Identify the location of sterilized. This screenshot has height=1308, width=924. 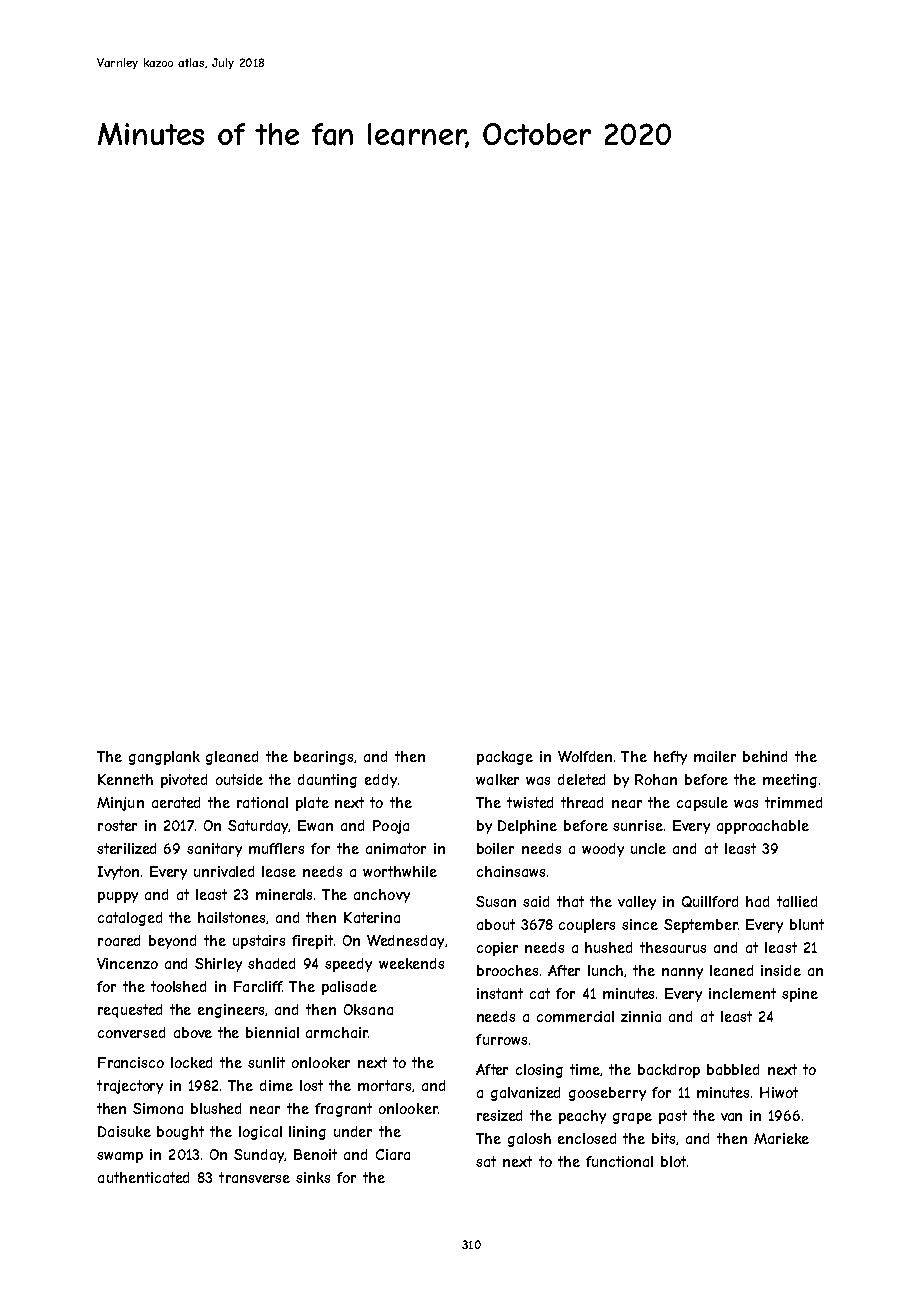
(126, 848).
